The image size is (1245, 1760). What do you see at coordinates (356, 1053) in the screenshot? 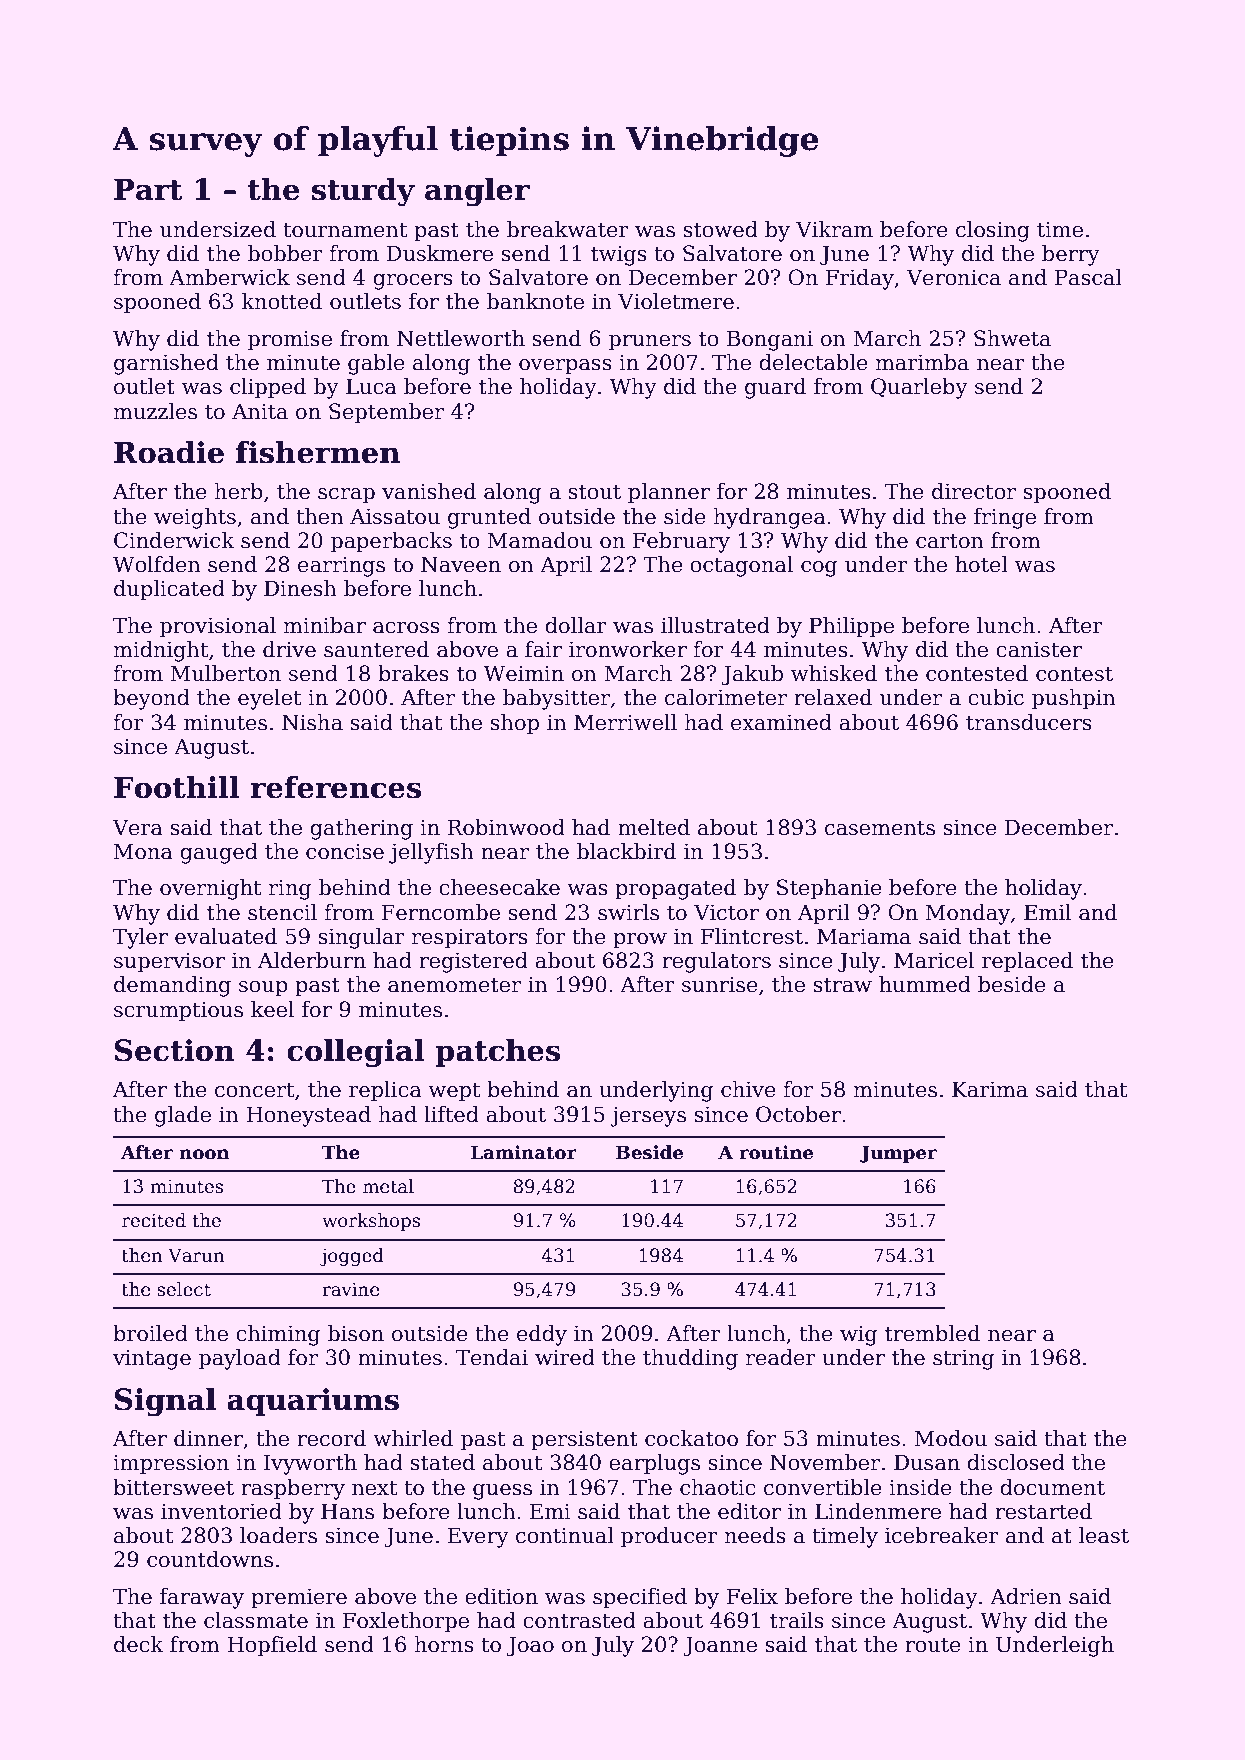
I see `collegial` at bounding box center [356, 1053].
